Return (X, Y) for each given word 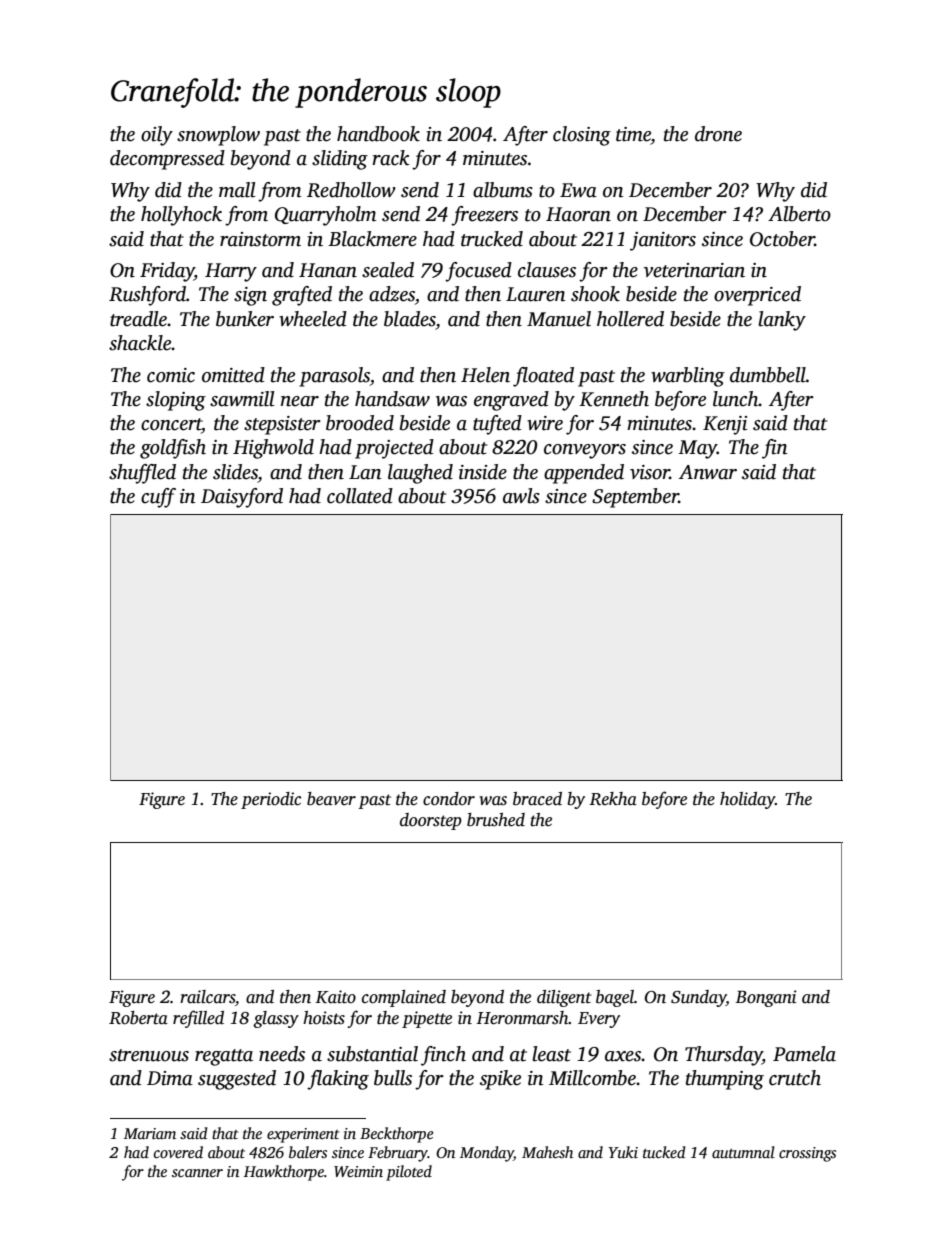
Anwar (708, 472)
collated (360, 496)
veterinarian (694, 270)
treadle (138, 319)
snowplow (218, 136)
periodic (271, 800)
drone (718, 134)
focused (478, 272)
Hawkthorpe (284, 1173)
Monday (487, 1154)
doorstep (431, 821)
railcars (207, 997)
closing (582, 136)
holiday (747, 800)
